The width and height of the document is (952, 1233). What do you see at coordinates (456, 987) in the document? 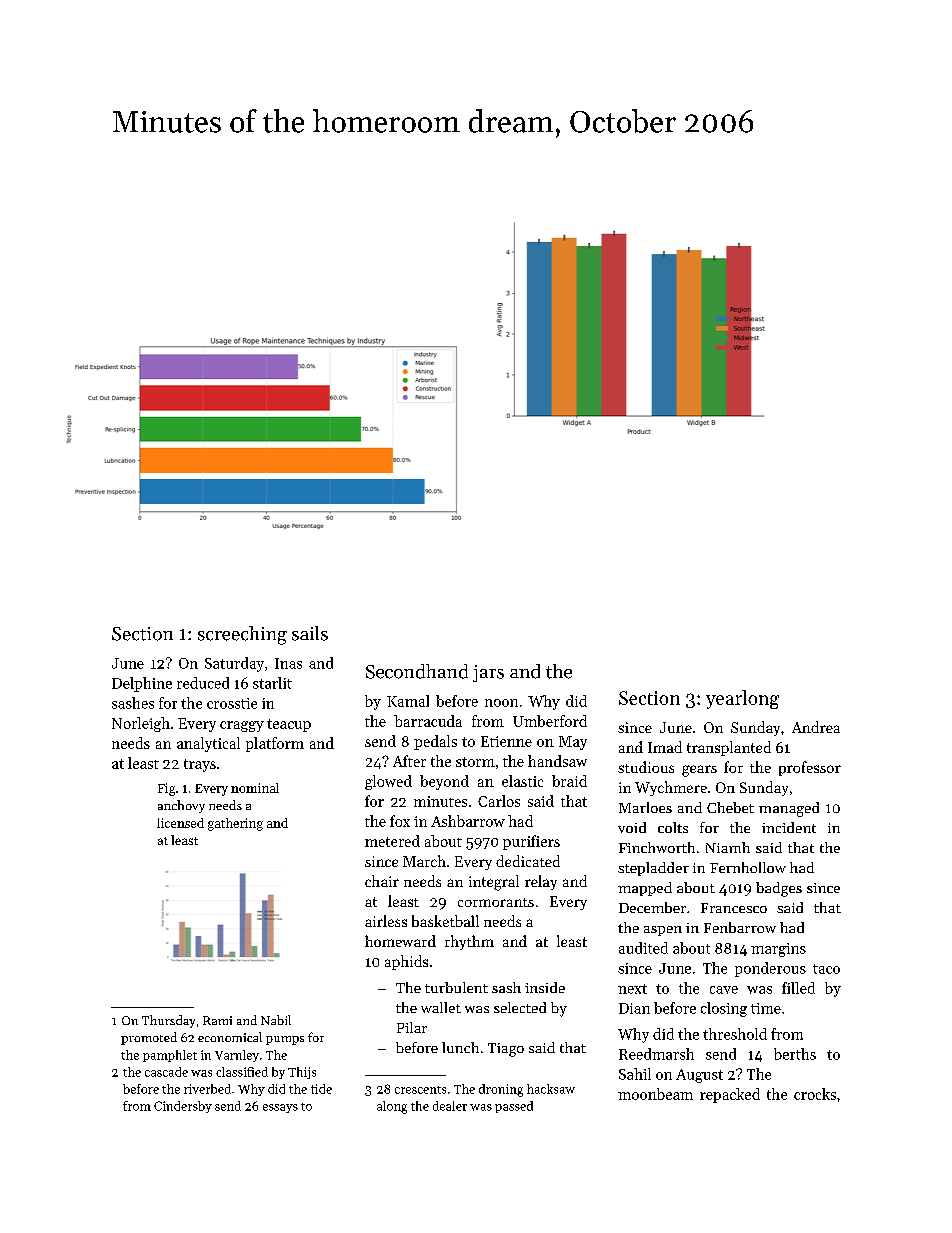
I see `turbulent` at bounding box center [456, 987].
